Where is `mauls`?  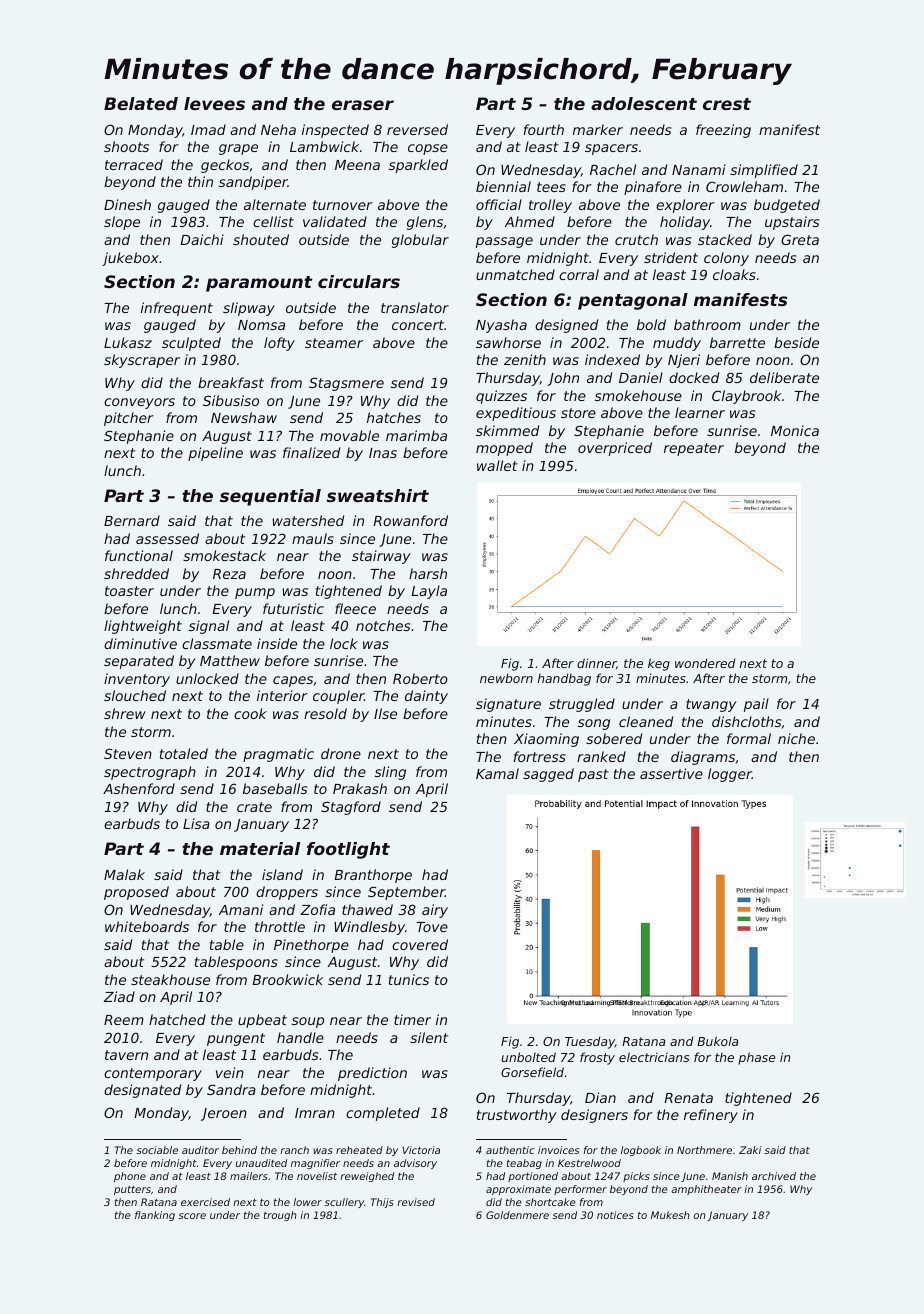 mauls is located at coordinates (313, 538).
